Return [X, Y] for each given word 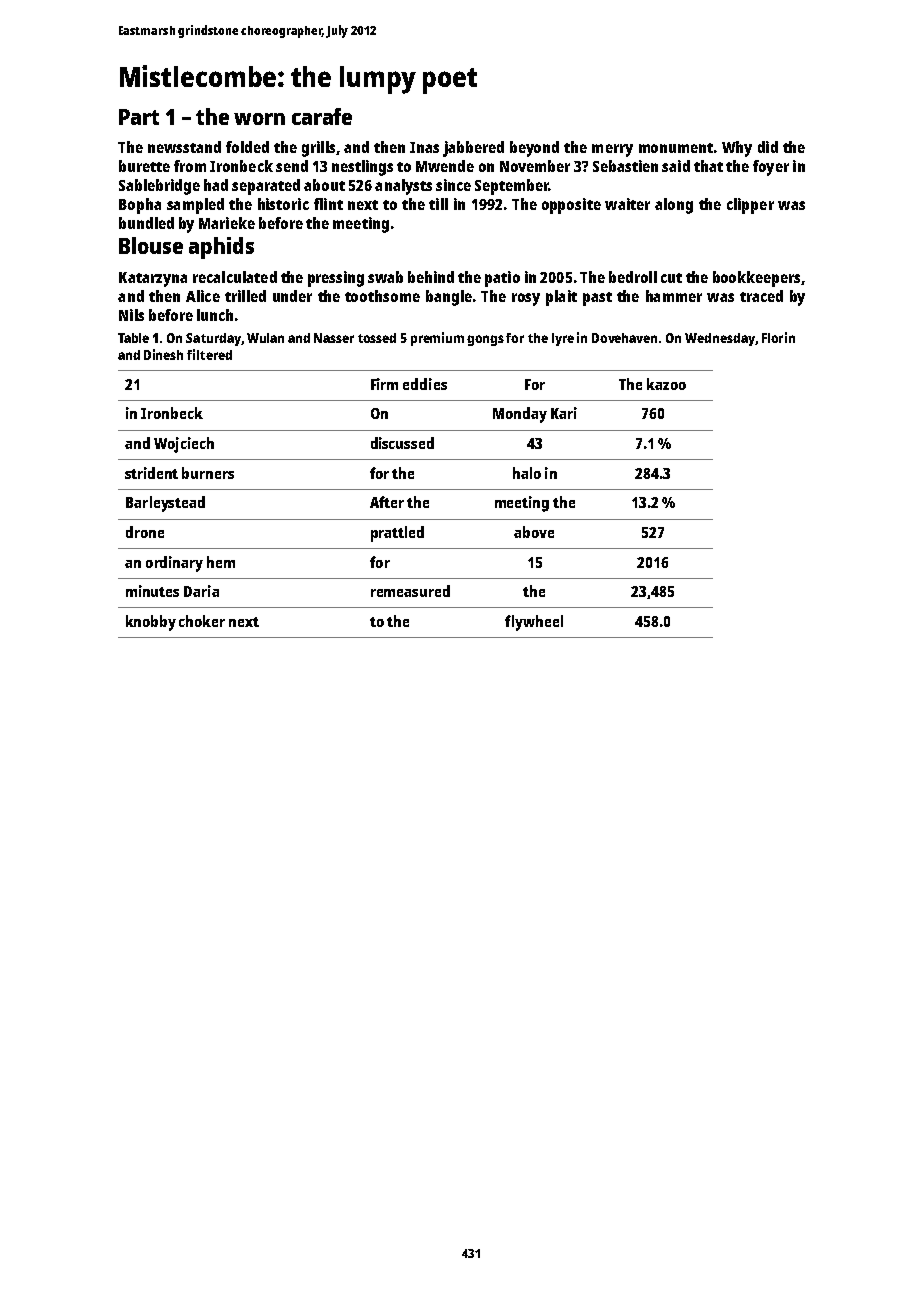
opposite [571, 206]
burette [144, 166]
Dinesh [163, 354]
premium [437, 339]
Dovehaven [624, 338]
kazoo [666, 384]
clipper [750, 206]
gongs [485, 340]
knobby [151, 623]
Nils [131, 315]
